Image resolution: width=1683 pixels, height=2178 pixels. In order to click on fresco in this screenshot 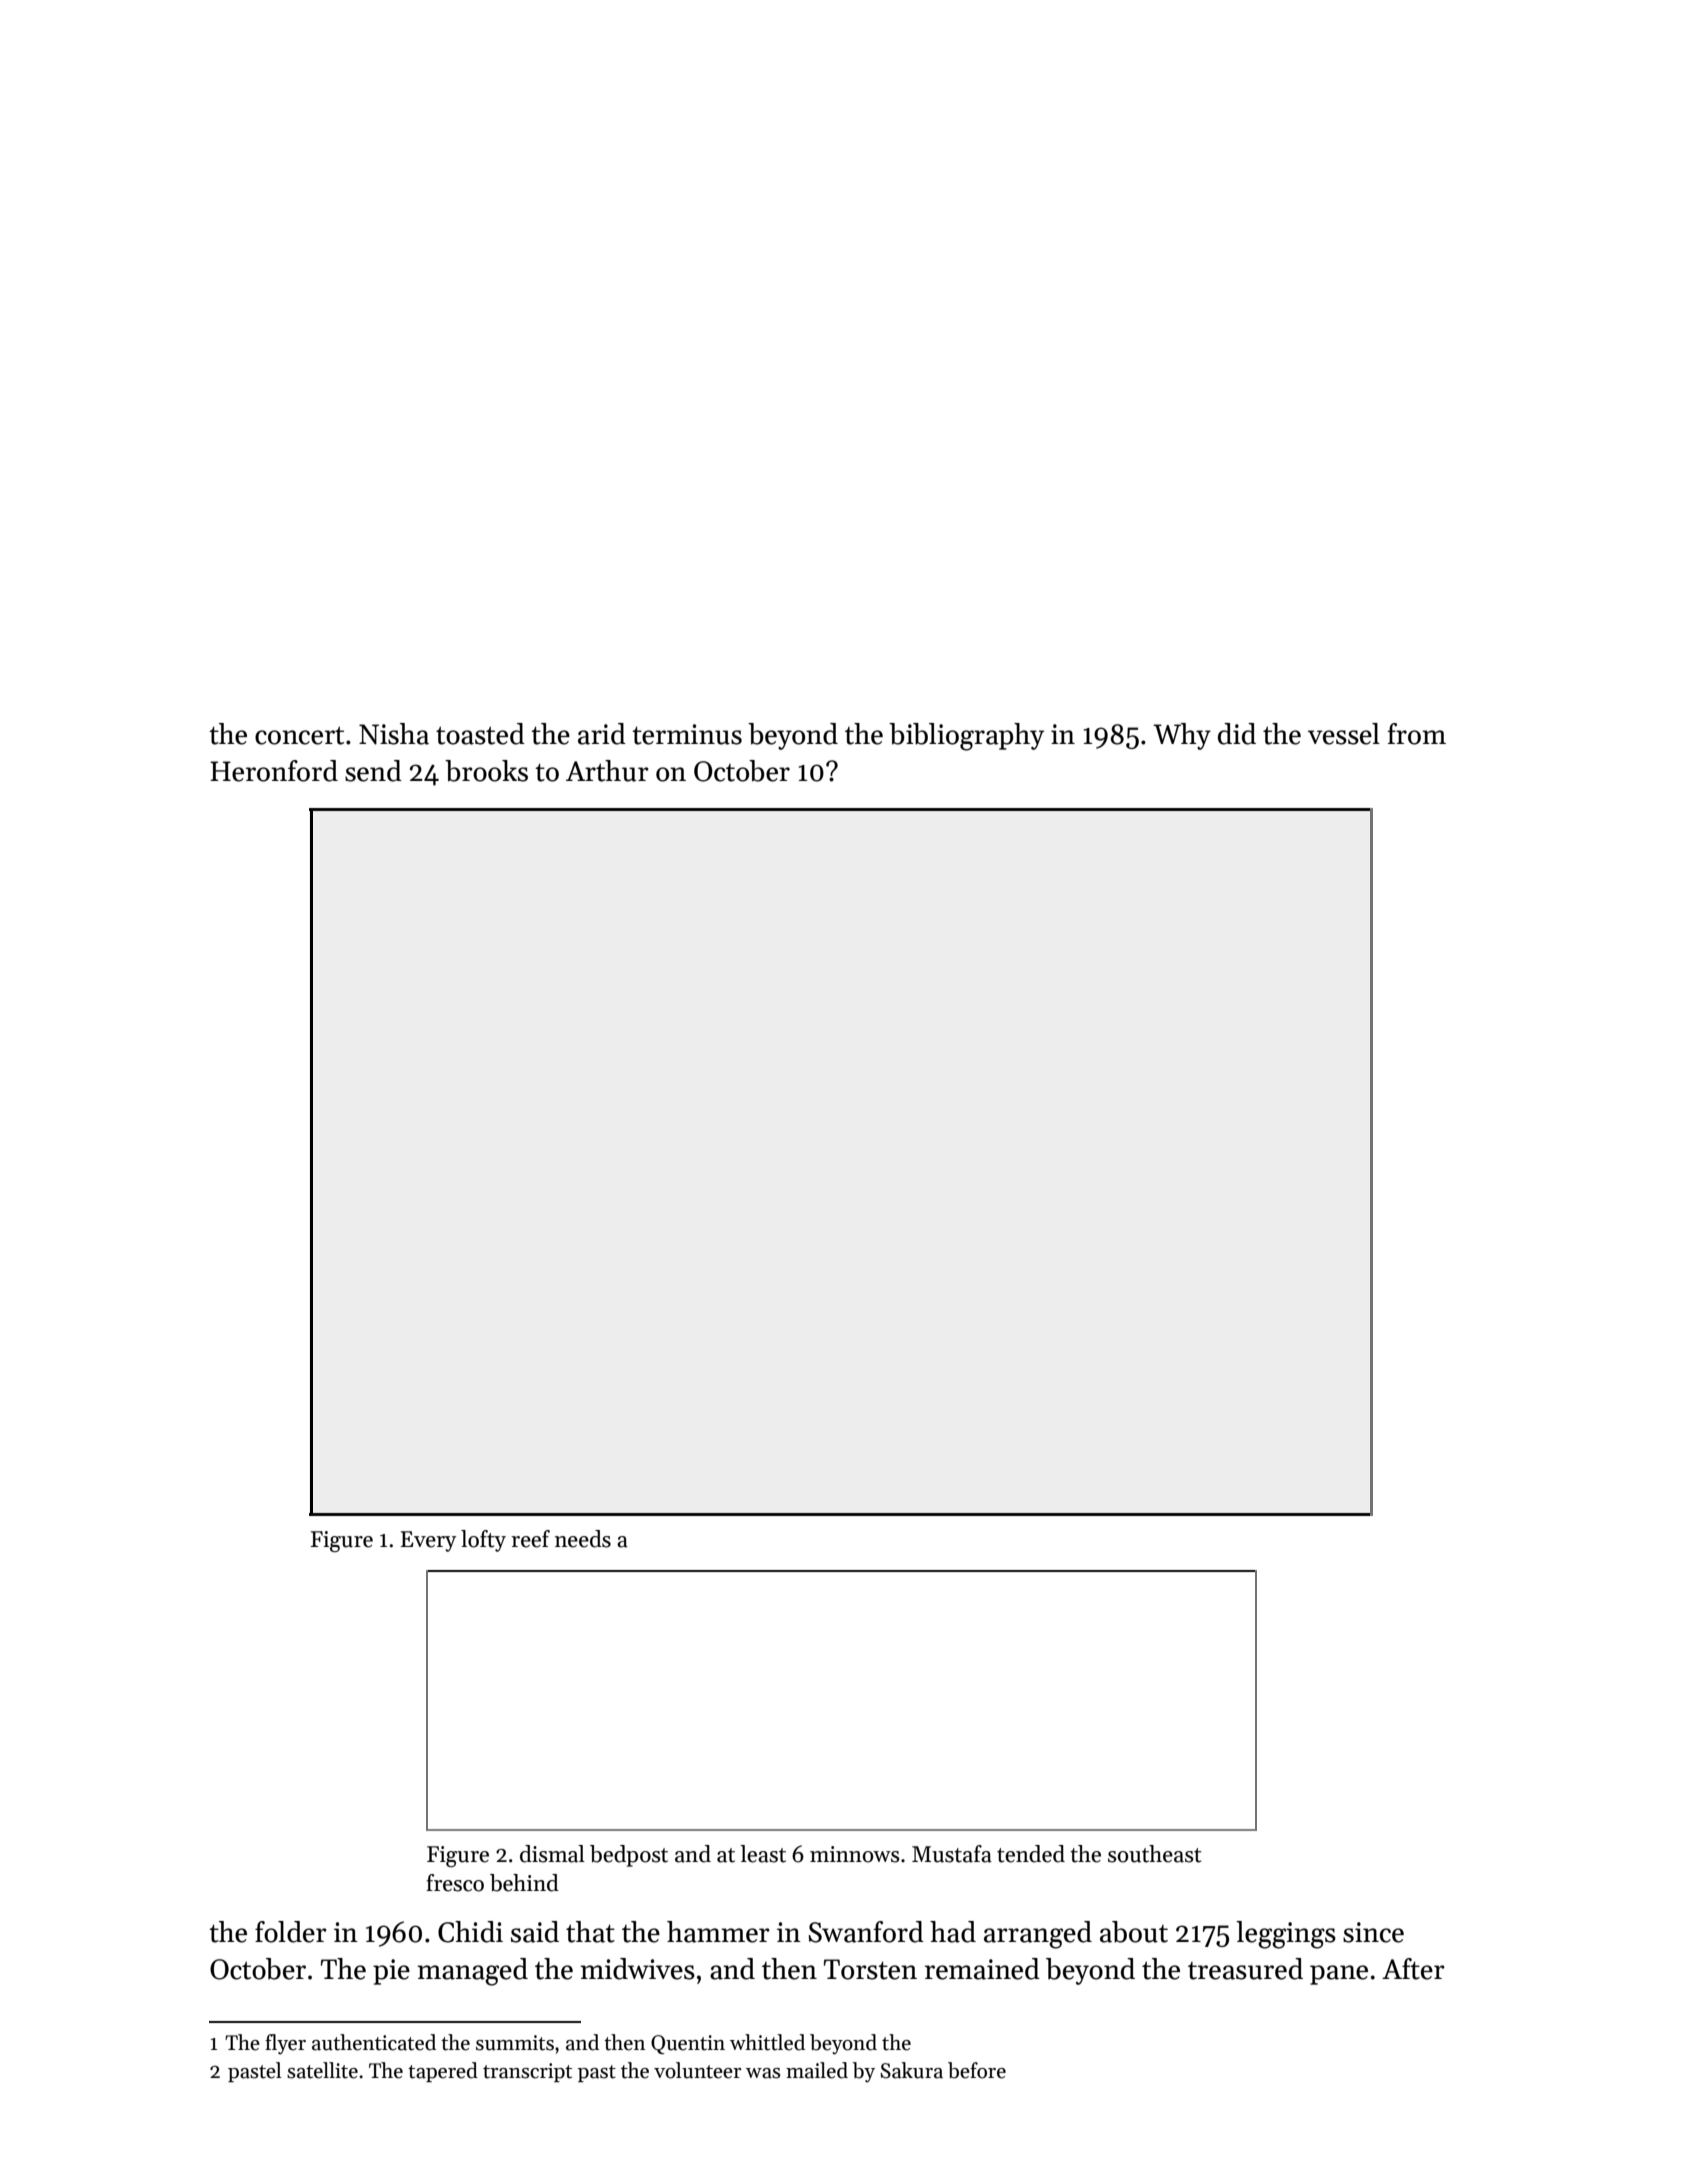, I will do `click(455, 1883)`.
